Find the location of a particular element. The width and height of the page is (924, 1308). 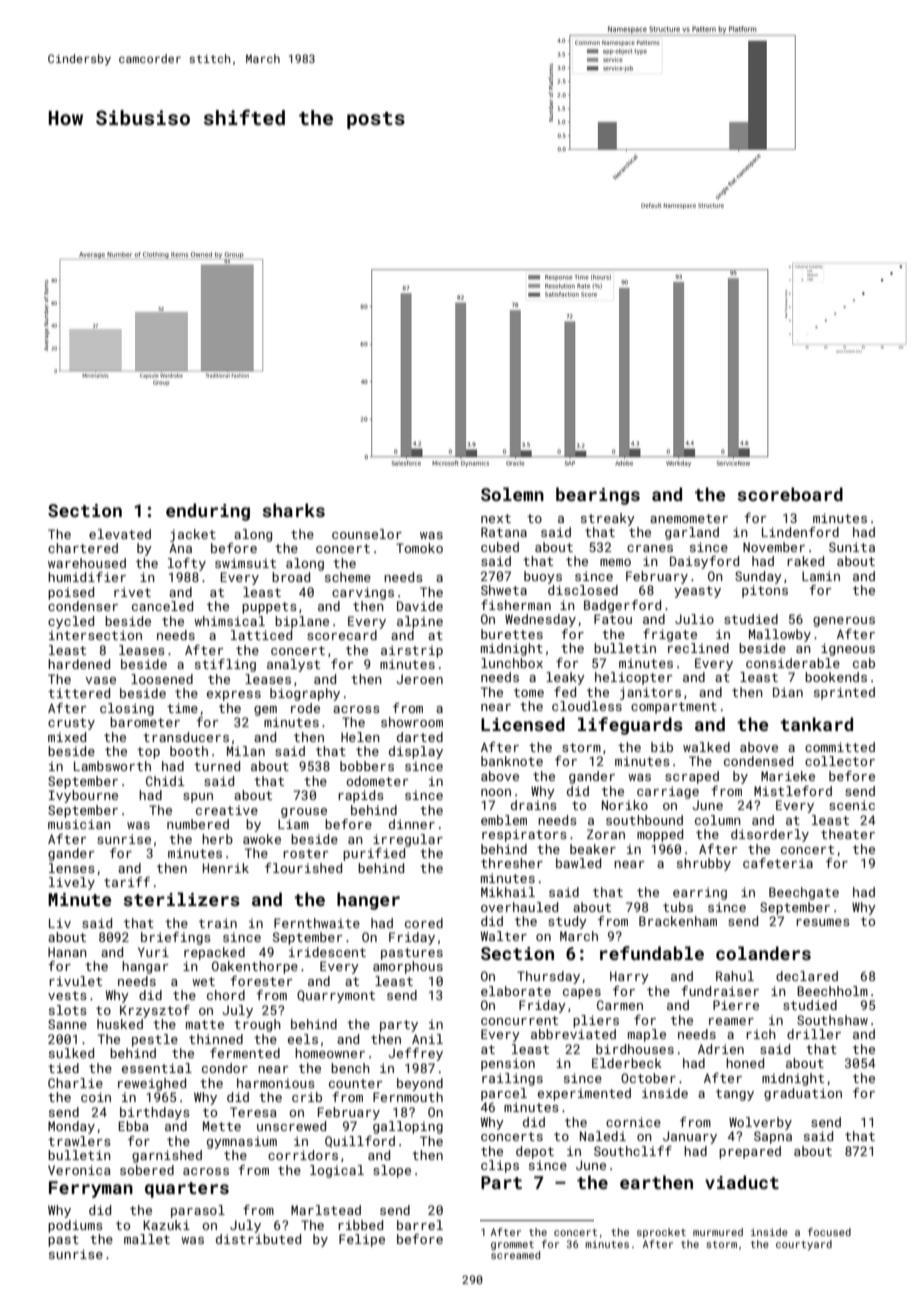

grouse is located at coordinates (304, 813).
